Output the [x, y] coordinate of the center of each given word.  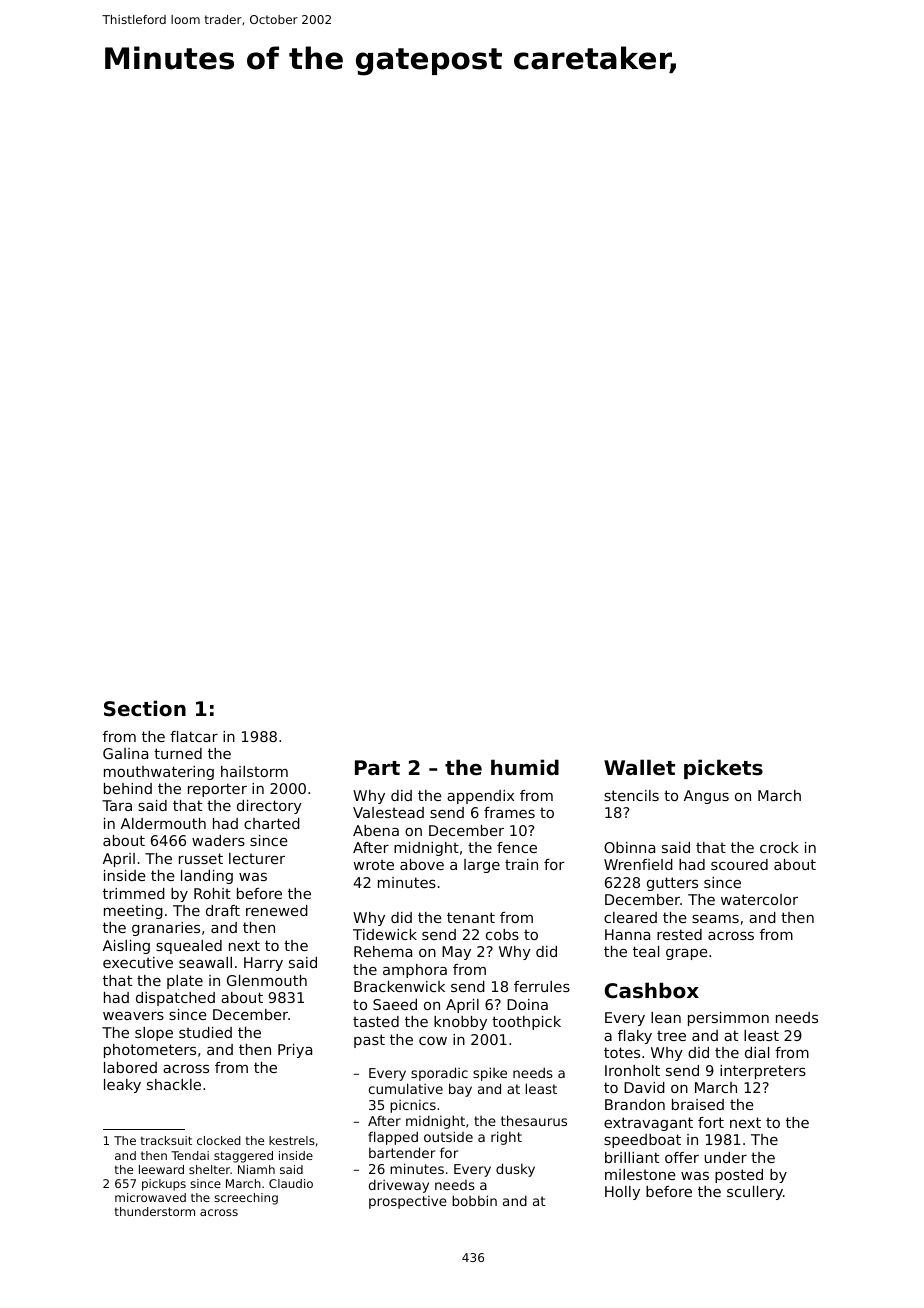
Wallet [639, 767]
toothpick [526, 1023]
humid [525, 767]
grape [687, 954]
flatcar [194, 736]
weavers [133, 1016]
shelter [209, 1169]
